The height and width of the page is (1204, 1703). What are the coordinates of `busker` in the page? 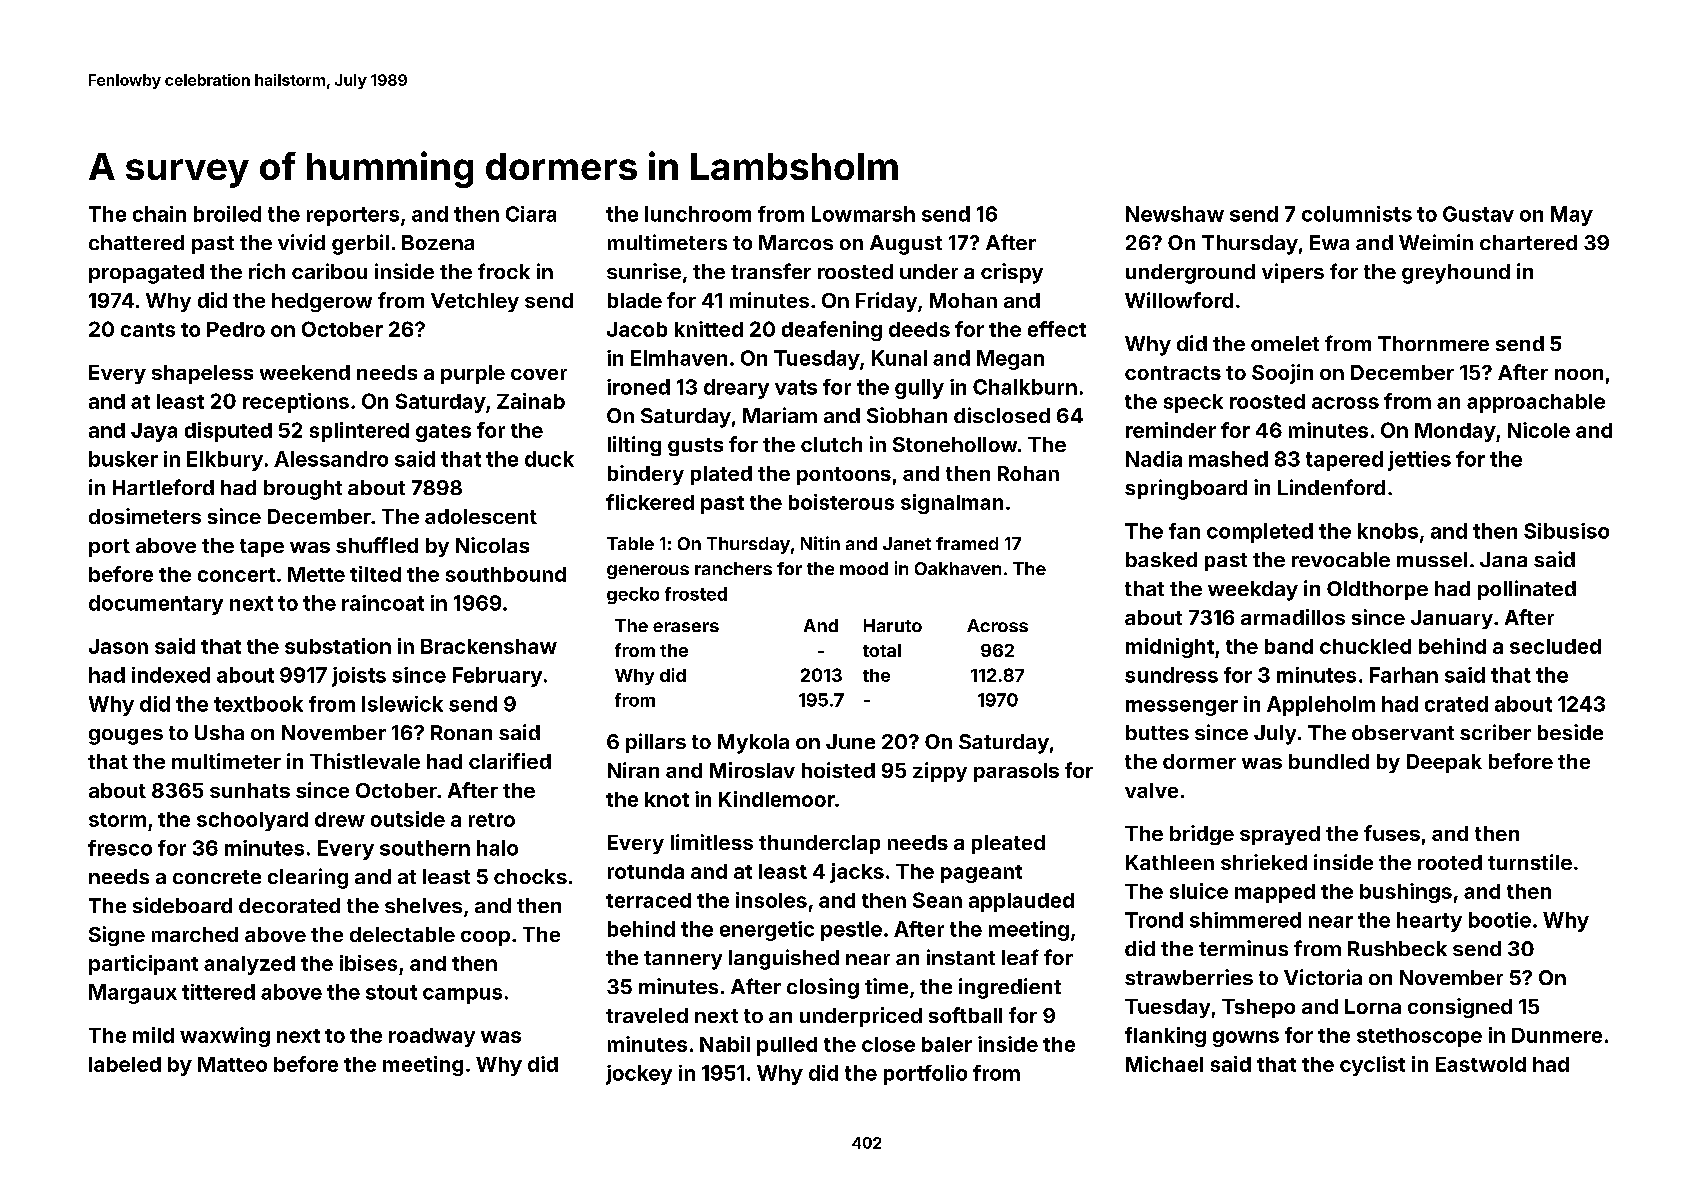 It's located at (123, 459).
